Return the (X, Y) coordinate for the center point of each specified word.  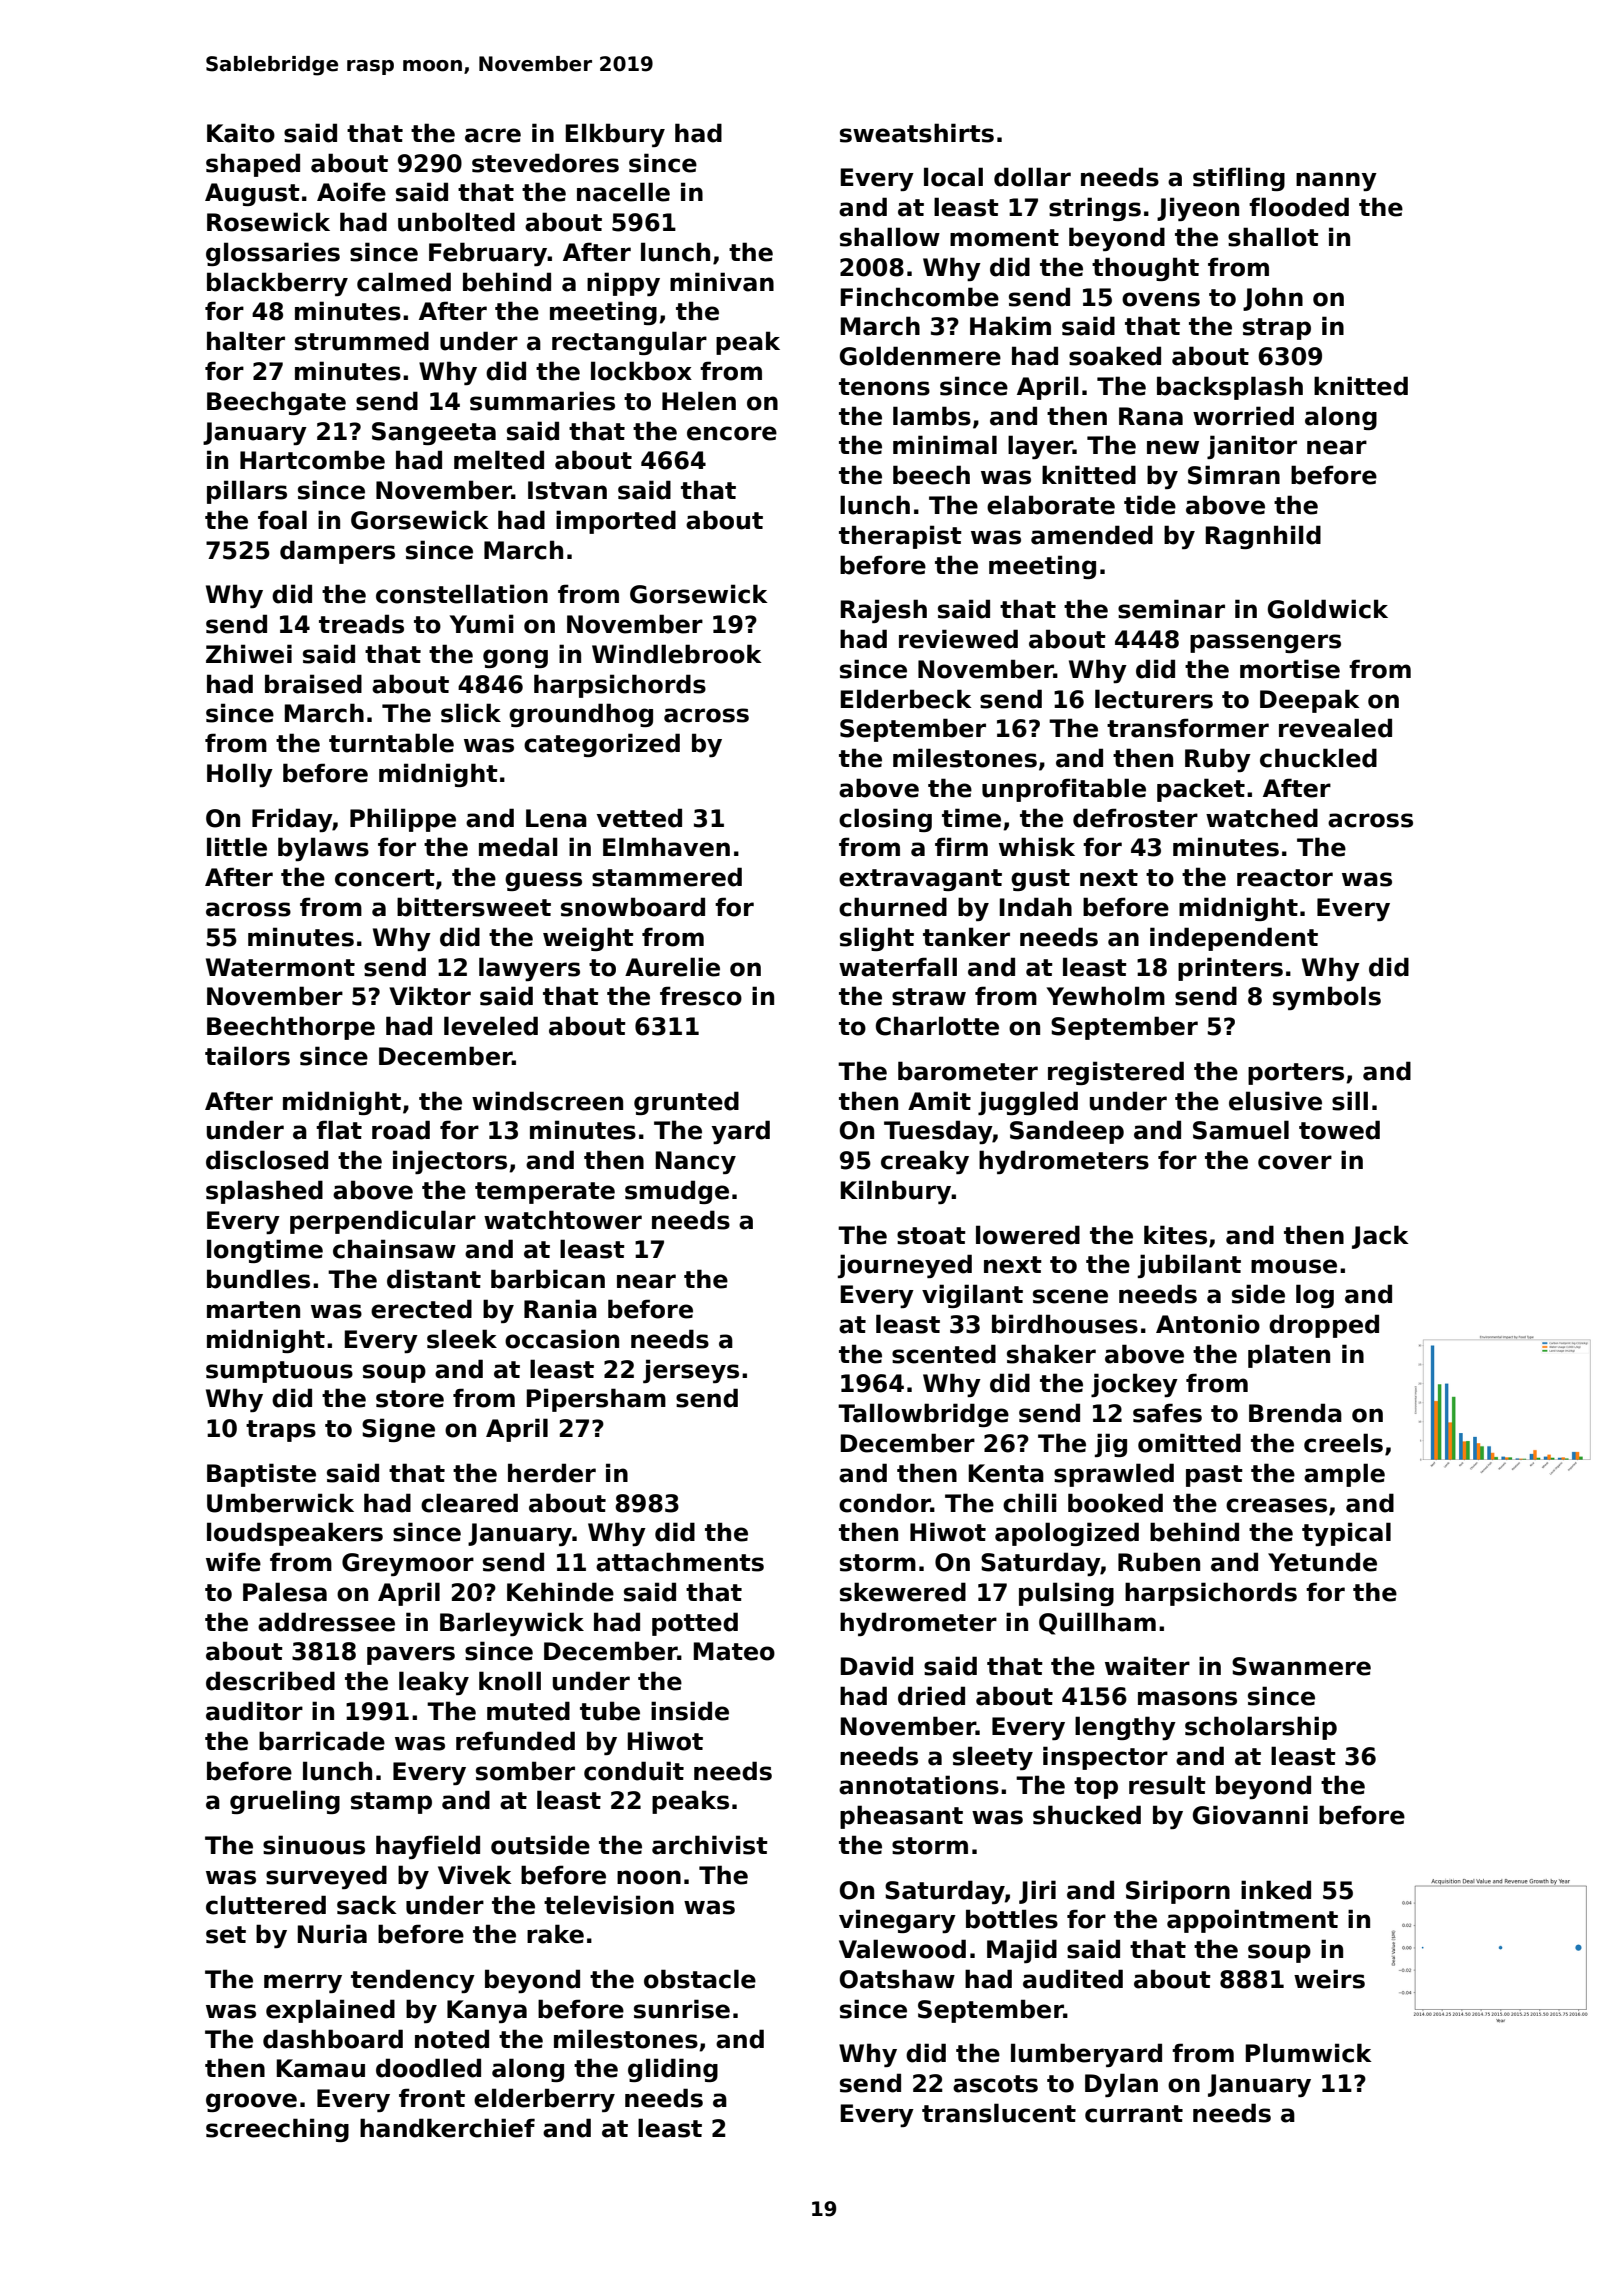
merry (303, 1983)
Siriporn (1178, 1892)
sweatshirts (917, 133)
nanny (1336, 181)
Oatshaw (897, 1979)
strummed (362, 341)
